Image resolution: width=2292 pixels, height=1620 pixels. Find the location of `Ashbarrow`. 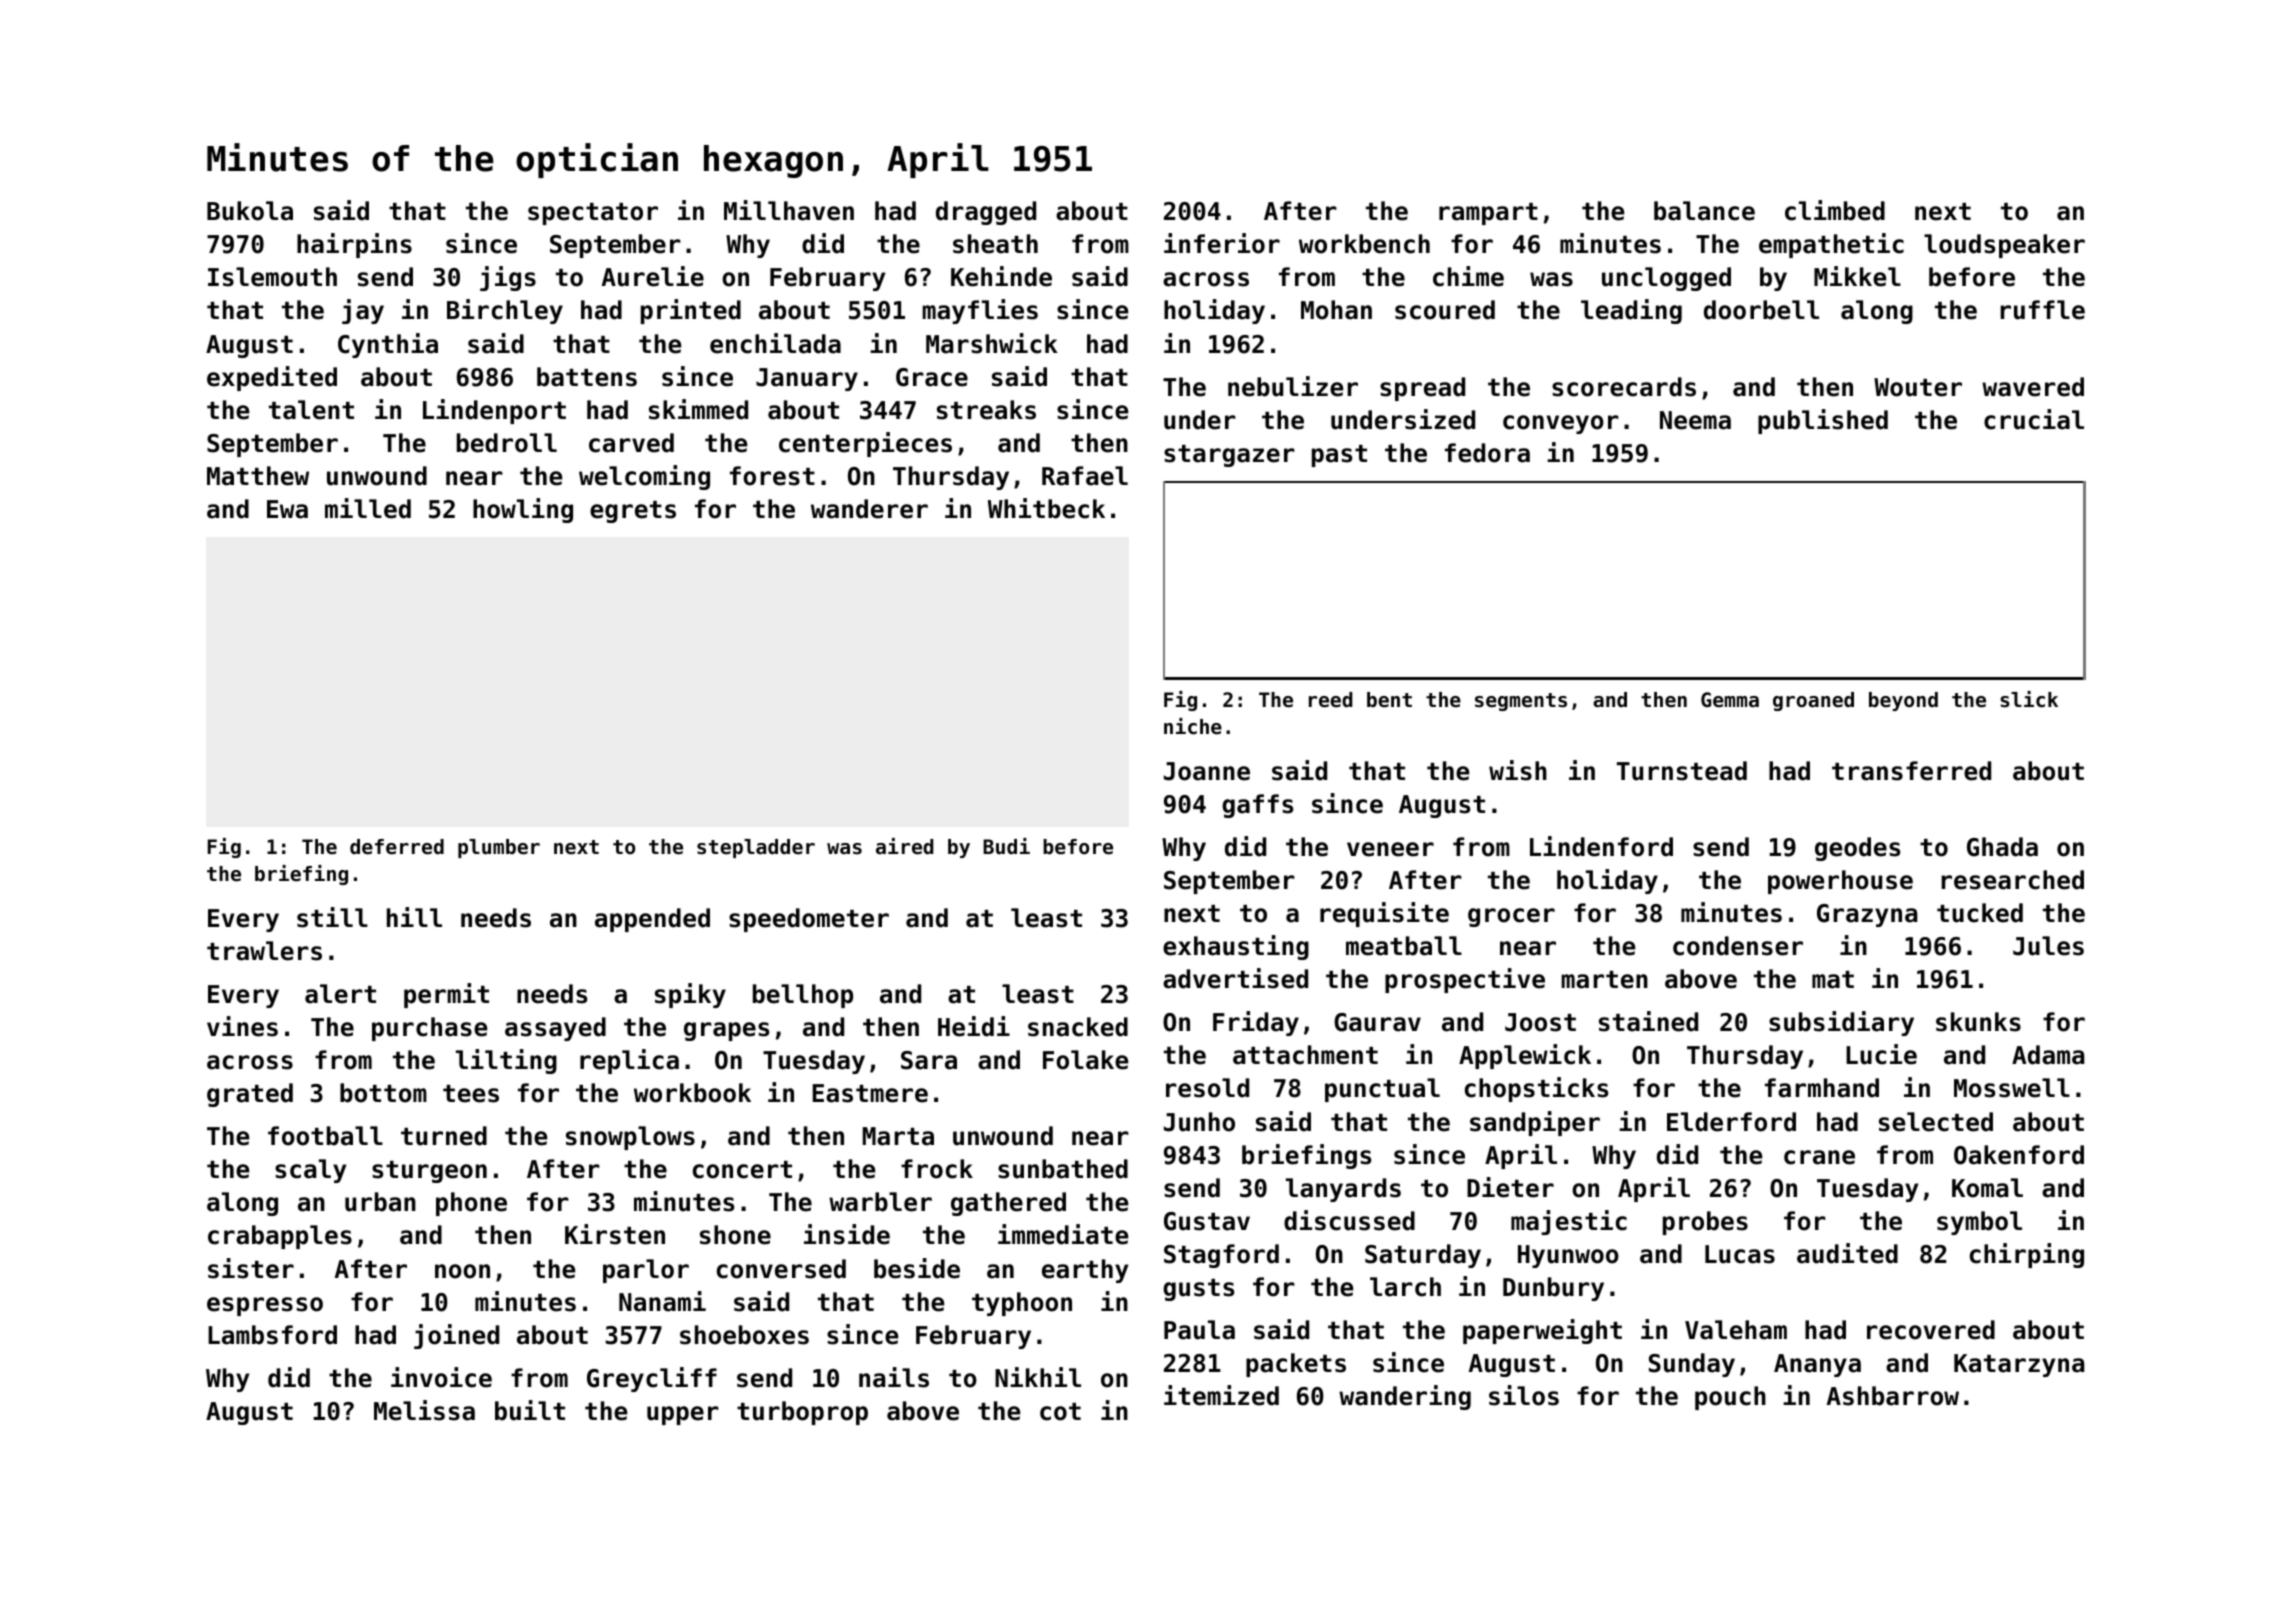

Ashbarrow is located at coordinates (1893, 1396).
